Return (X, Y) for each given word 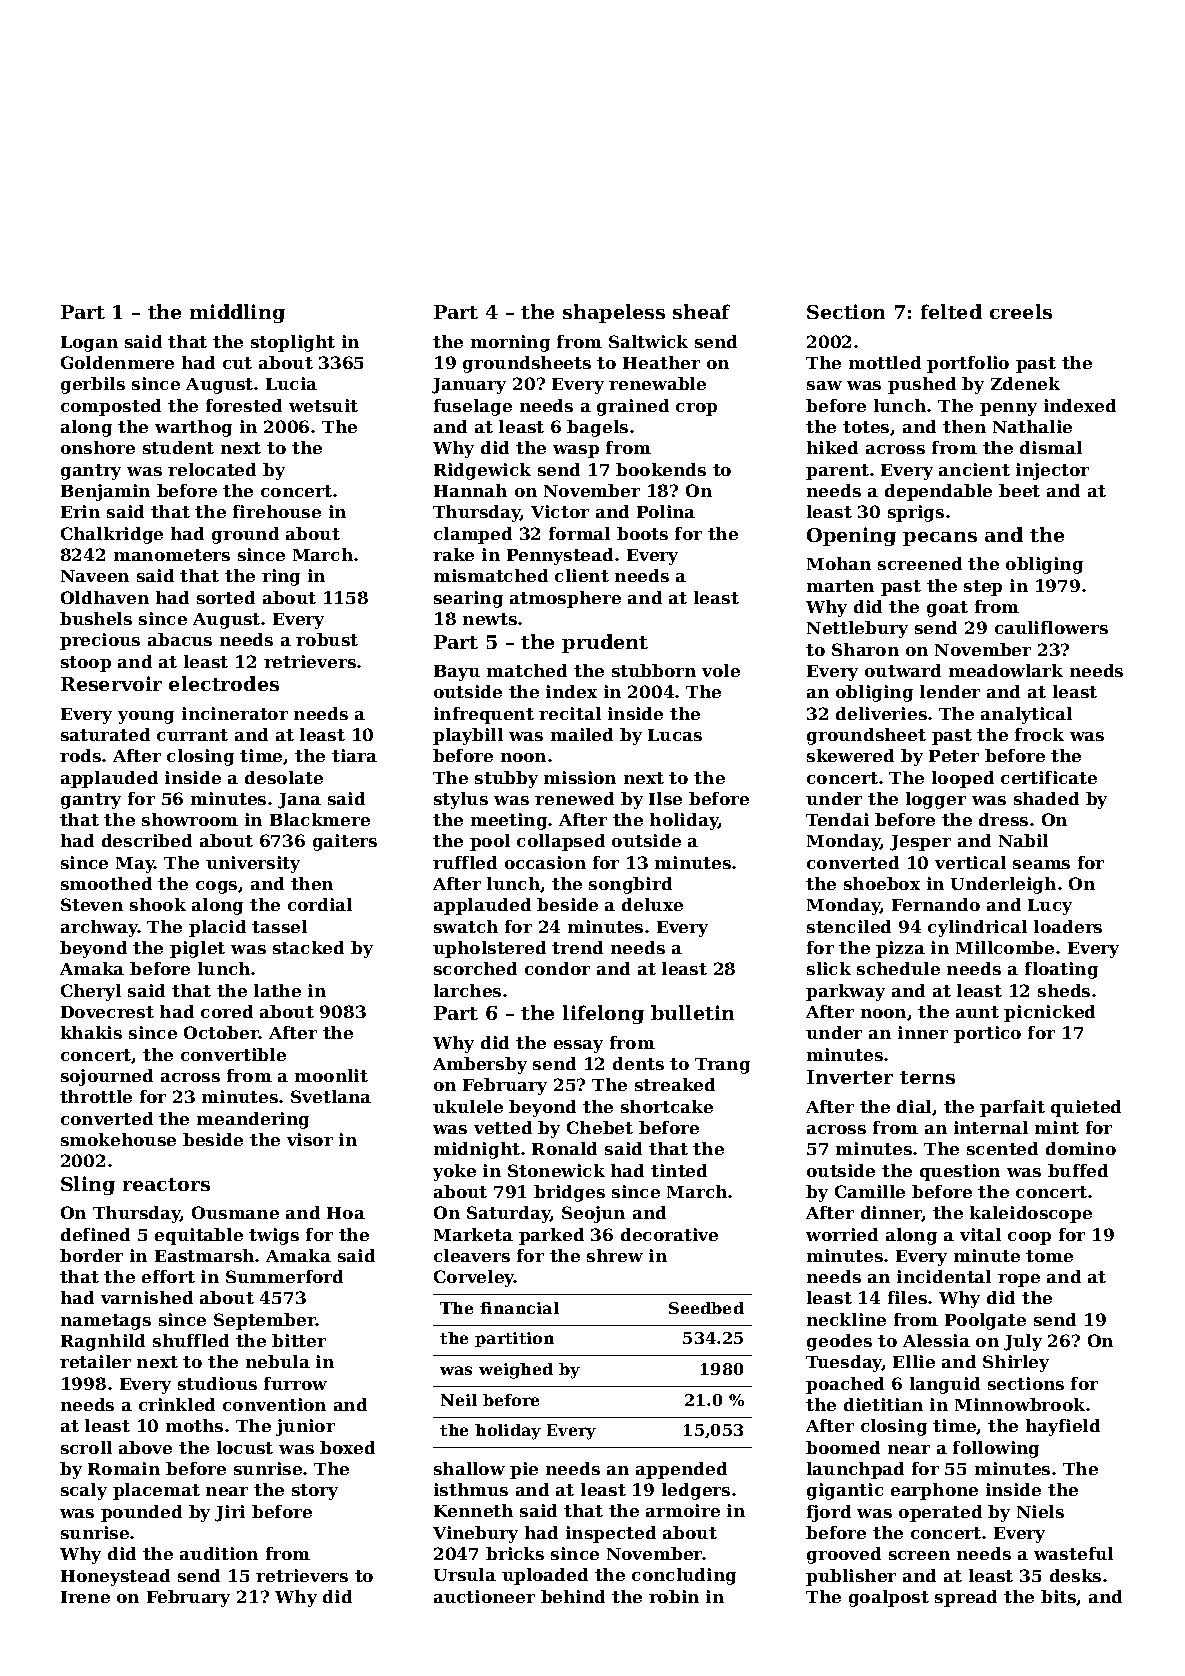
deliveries (881, 713)
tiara (354, 755)
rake (453, 554)
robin (674, 1596)
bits (1059, 1597)
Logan (89, 344)
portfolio (968, 364)
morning (510, 343)
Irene (85, 1597)
